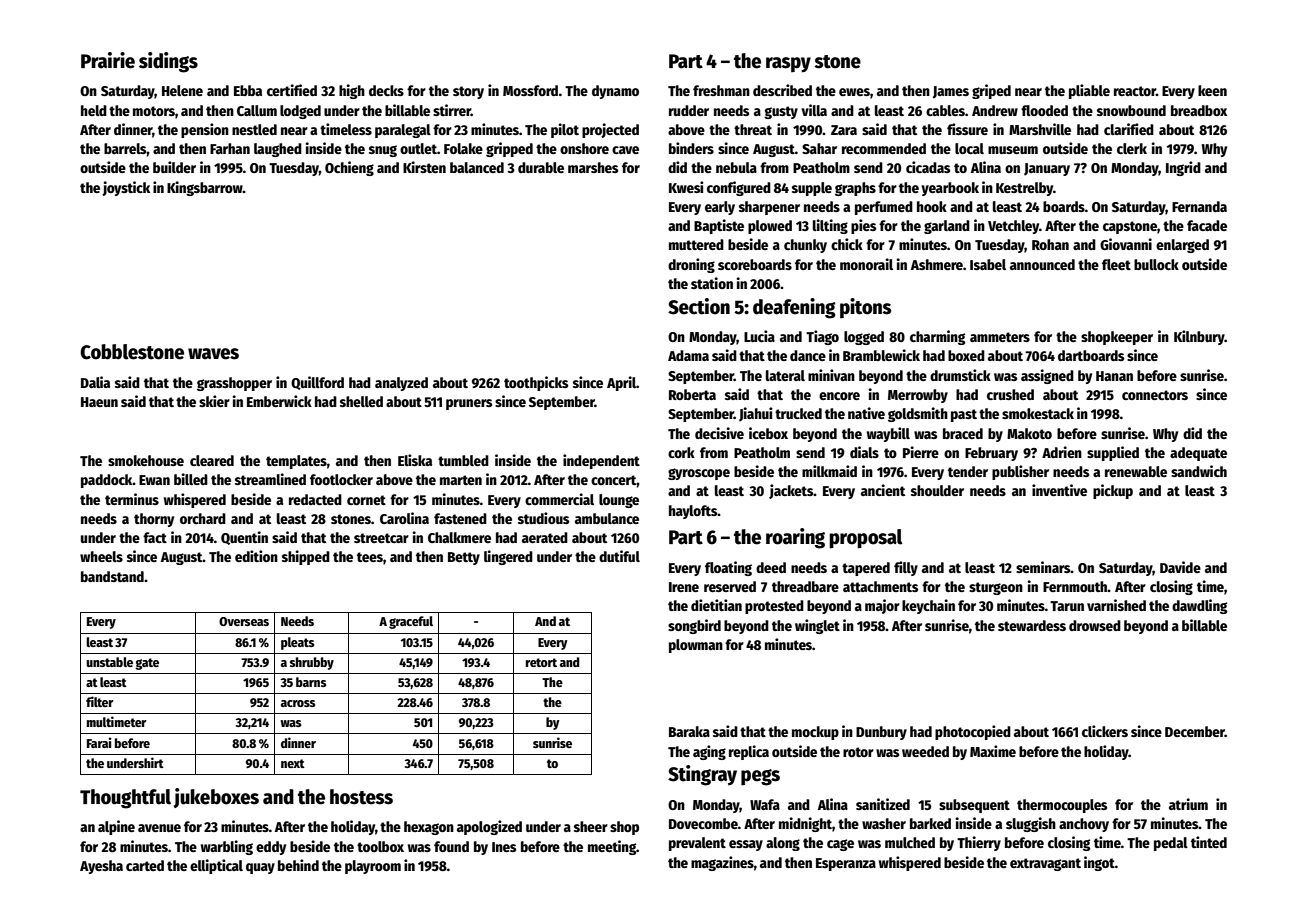  What do you see at coordinates (686, 187) in the screenshot?
I see `Kwesi` at bounding box center [686, 187].
